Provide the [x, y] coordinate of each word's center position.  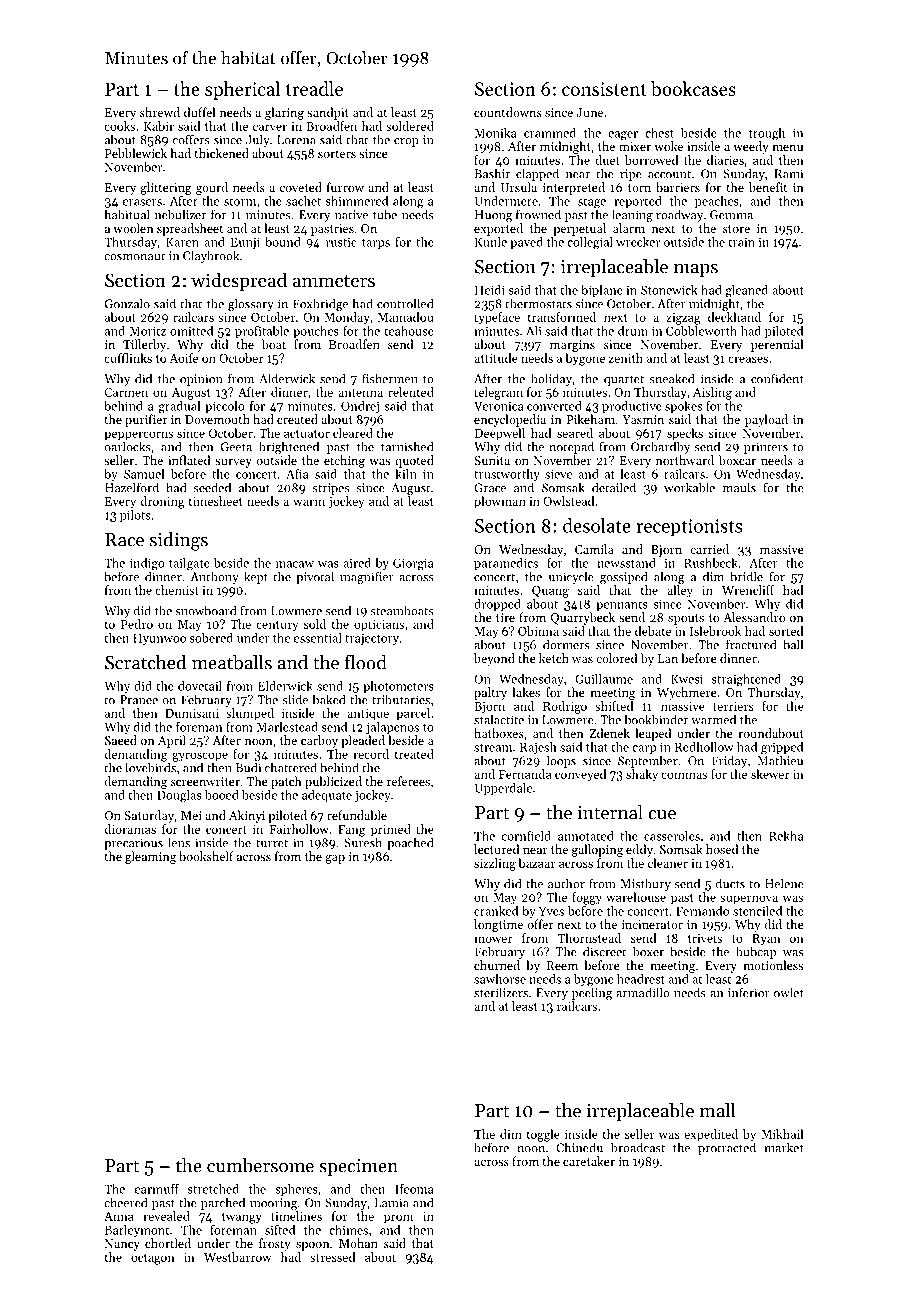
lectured [496, 849]
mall [717, 1110]
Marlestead [287, 727]
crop [406, 142]
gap [335, 859]
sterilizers [501, 992]
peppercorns [139, 436]
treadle [314, 88]
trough [767, 134]
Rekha [786, 836]
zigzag [683, 319]
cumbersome [260, 1165]
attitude [496, 358]
